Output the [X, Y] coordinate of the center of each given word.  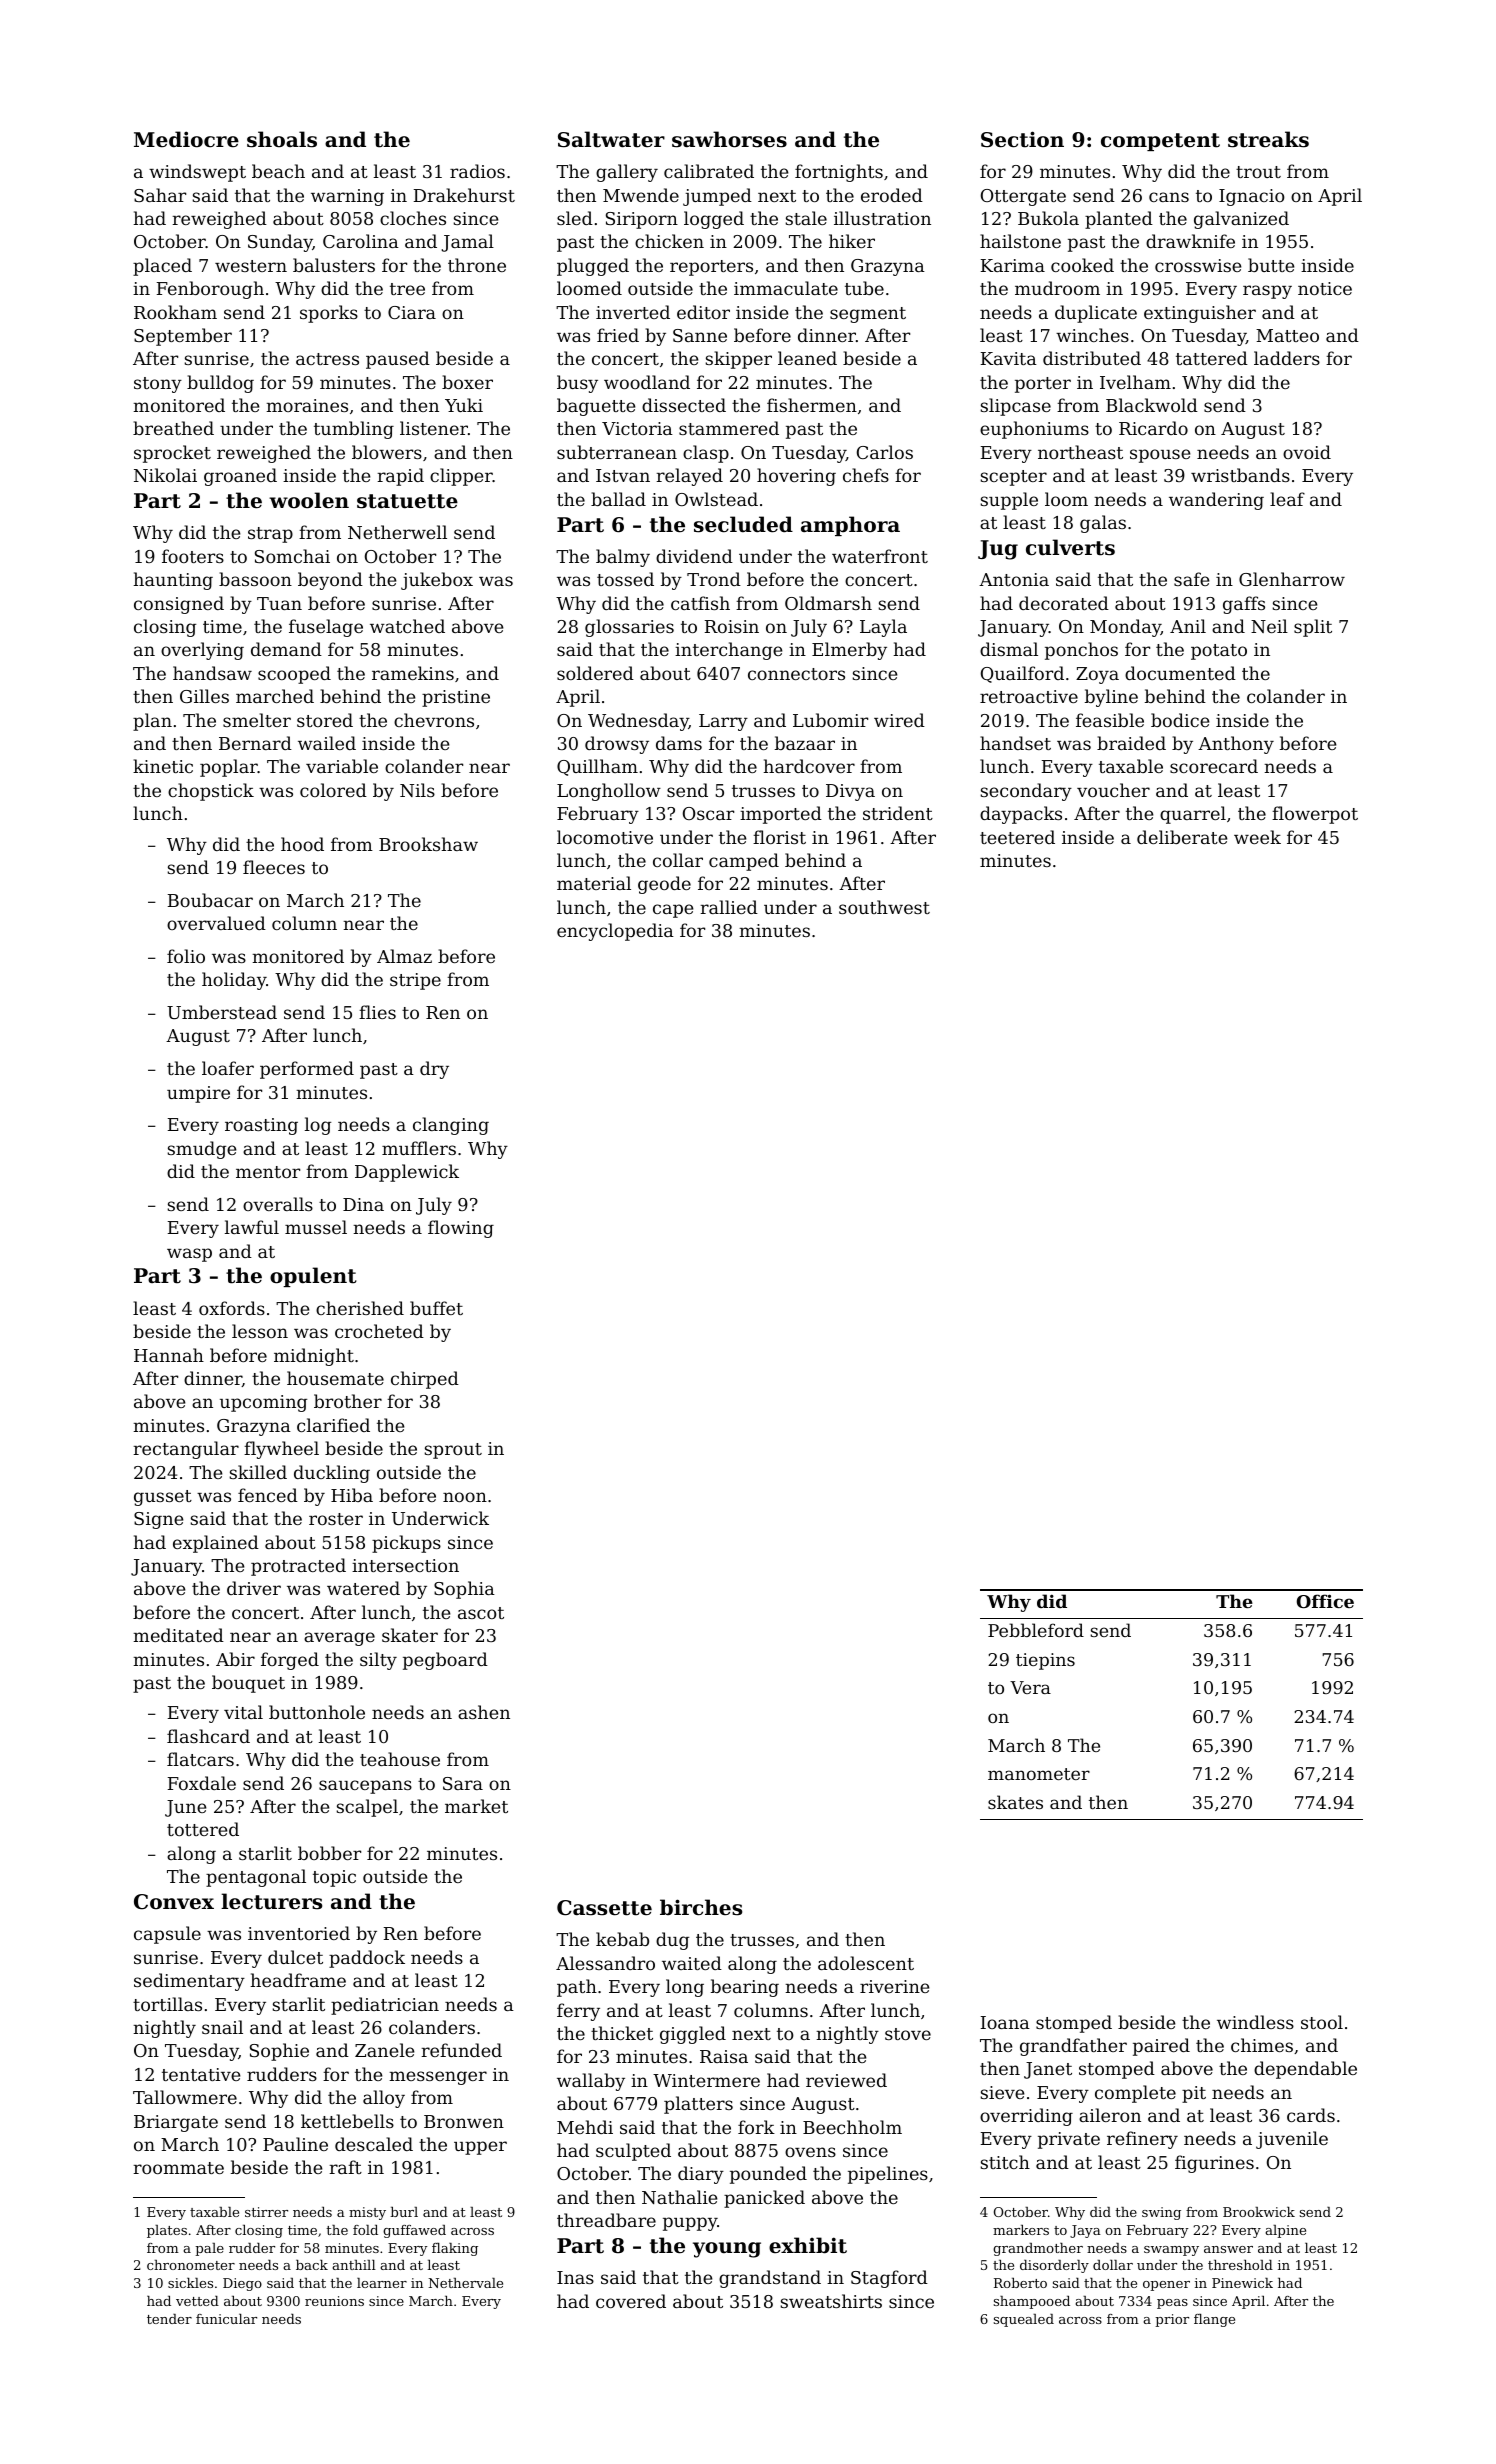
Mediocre [186, 139]
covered [631, 2301]
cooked [1082, 265]
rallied [729, 907]
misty [367, 2213]
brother [348, 1401]
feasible [1110, 720]
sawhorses [729, 139]
